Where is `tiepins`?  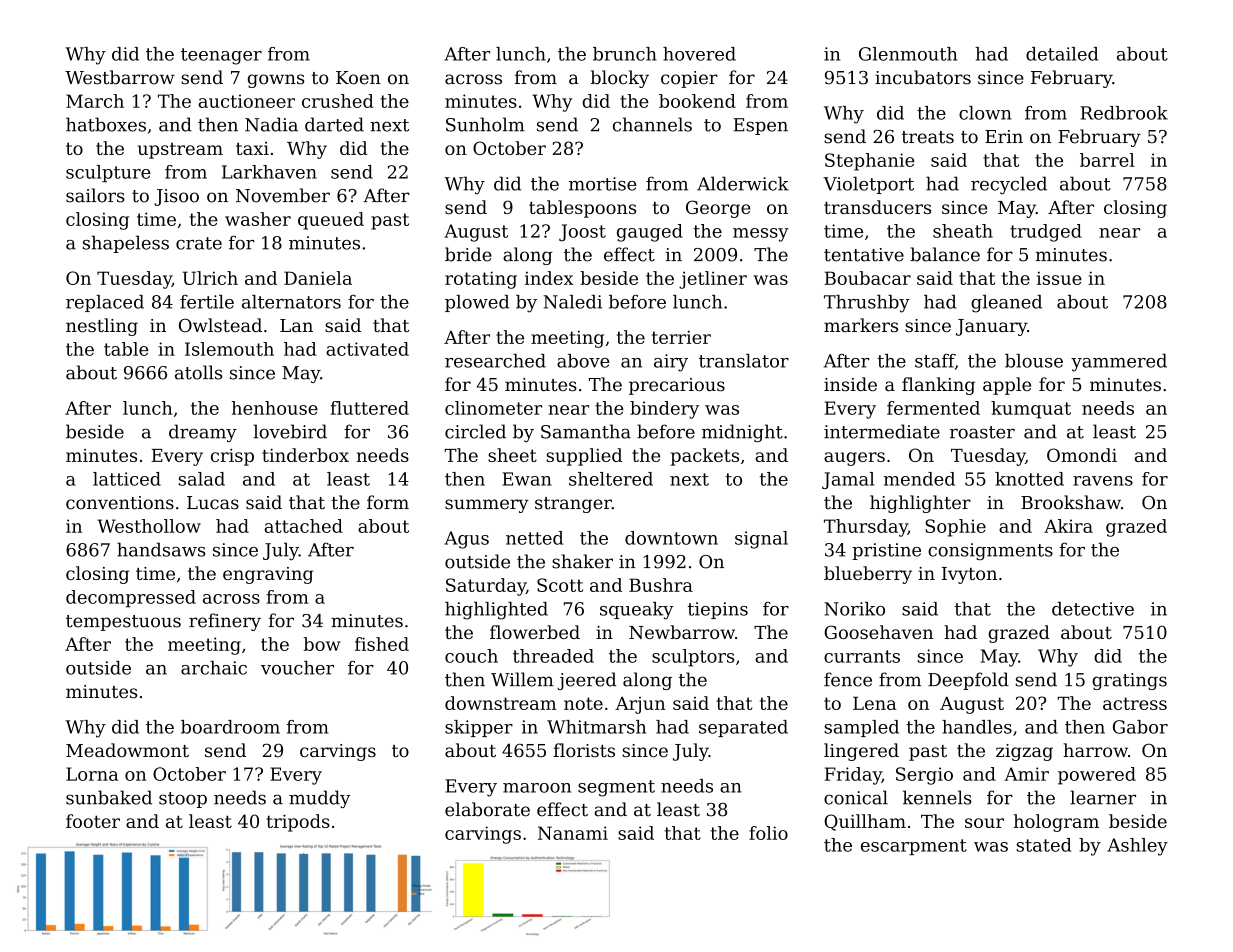
tiepins is located at coordinates (718, 610).
